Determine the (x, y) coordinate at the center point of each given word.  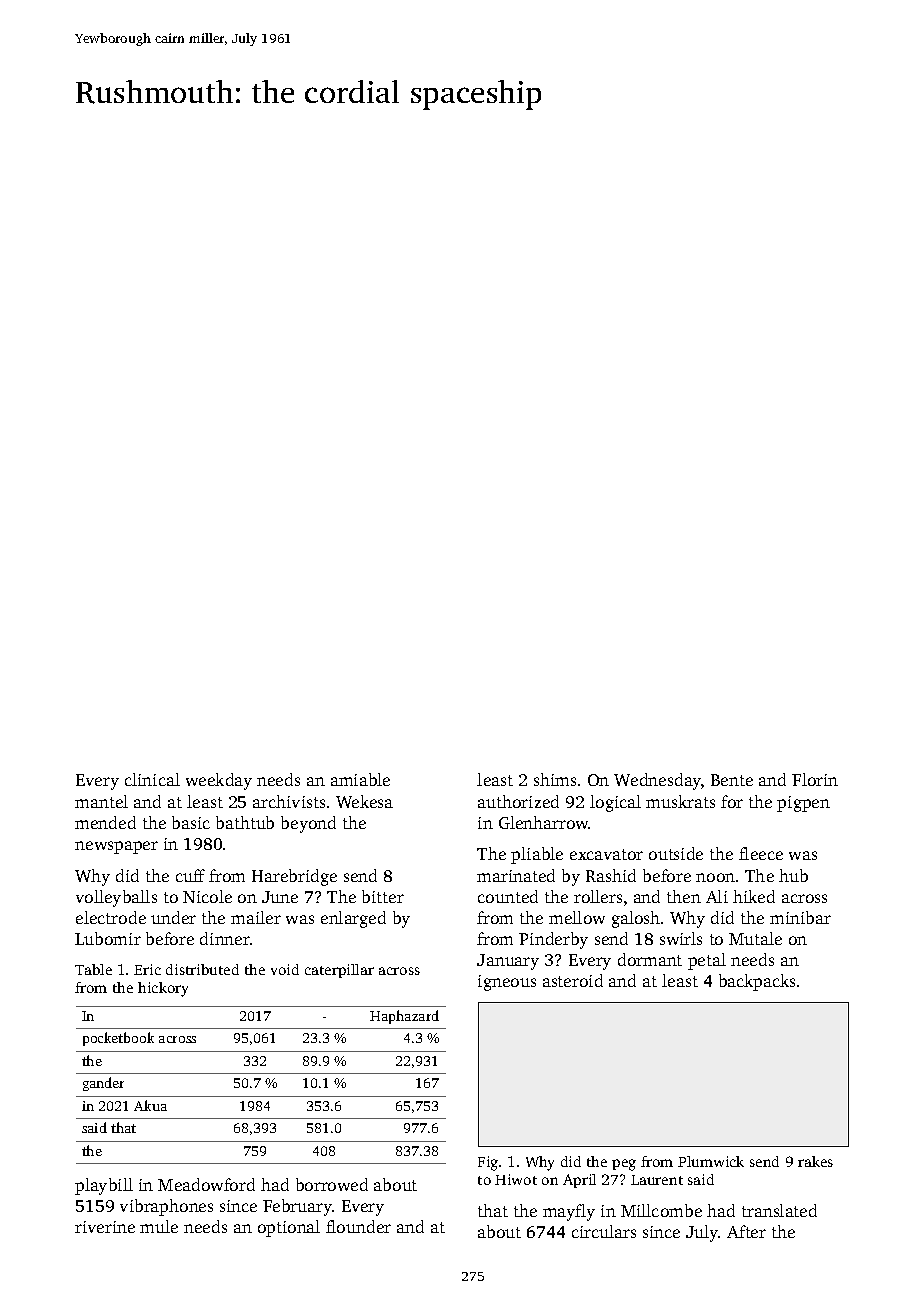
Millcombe (661, 1210)
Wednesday (657, 781)
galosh (636, 919)
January (508, 962)
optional (289, 1228)
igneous (507, 983)
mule (159, 1226)
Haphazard (404, 1017)
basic (191, 822)
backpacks (757, 982)
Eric (147, 969)
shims (555, 779)
